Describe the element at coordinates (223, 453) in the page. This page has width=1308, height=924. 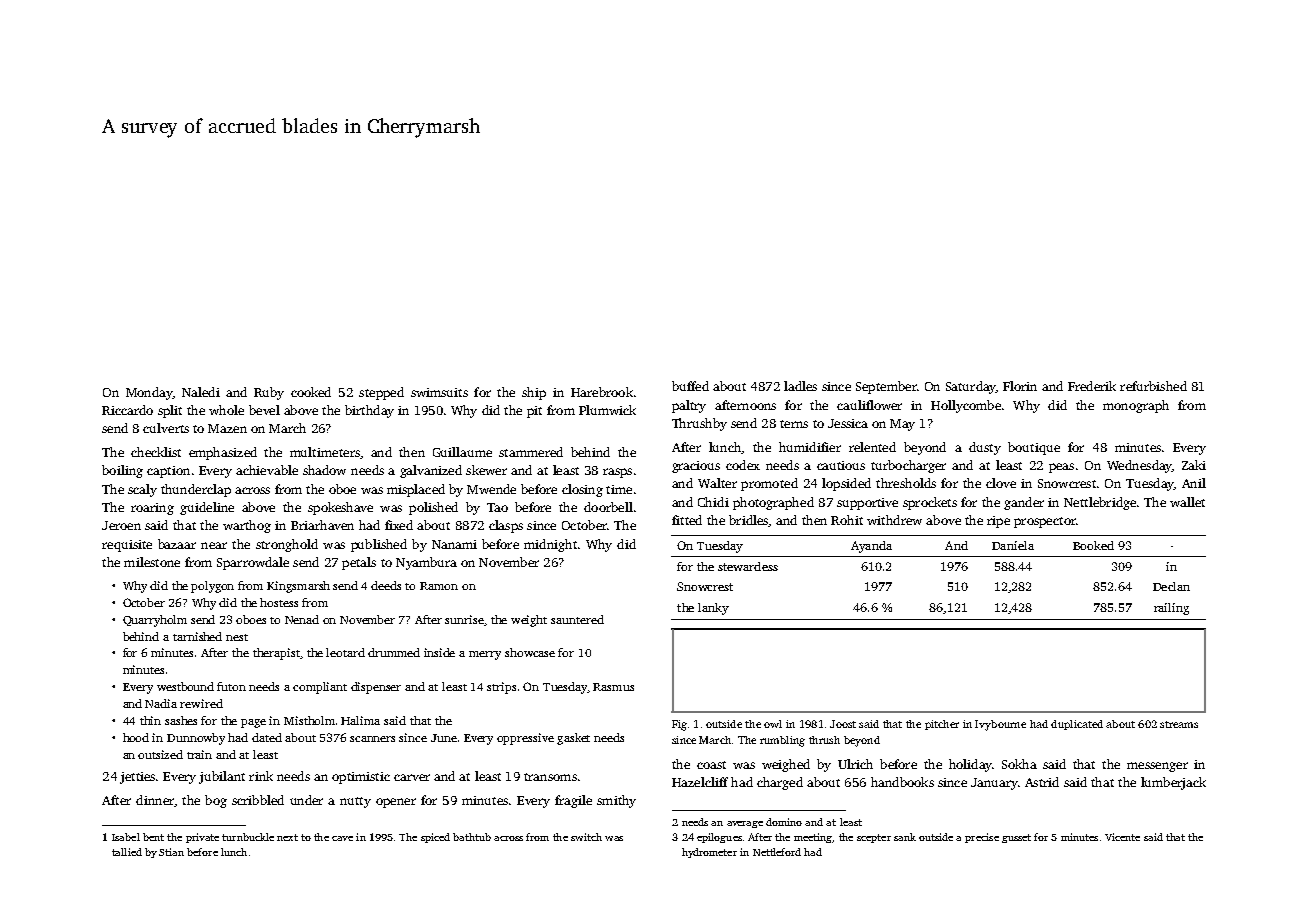
I see `emphasized` at that location.
